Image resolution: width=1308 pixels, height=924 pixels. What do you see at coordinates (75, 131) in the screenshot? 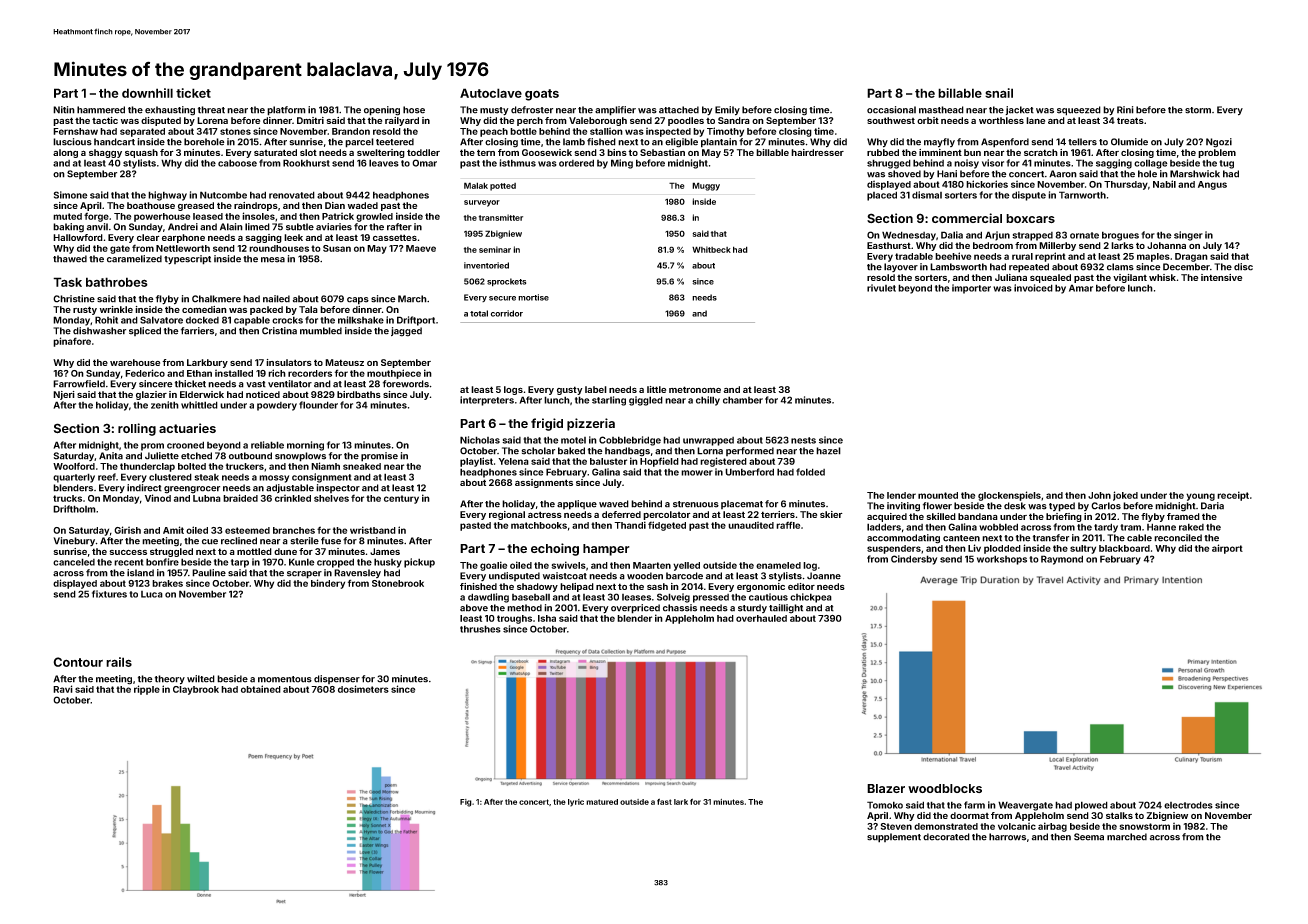
I see `Fernshaw` at bounding box center [75, 131].
